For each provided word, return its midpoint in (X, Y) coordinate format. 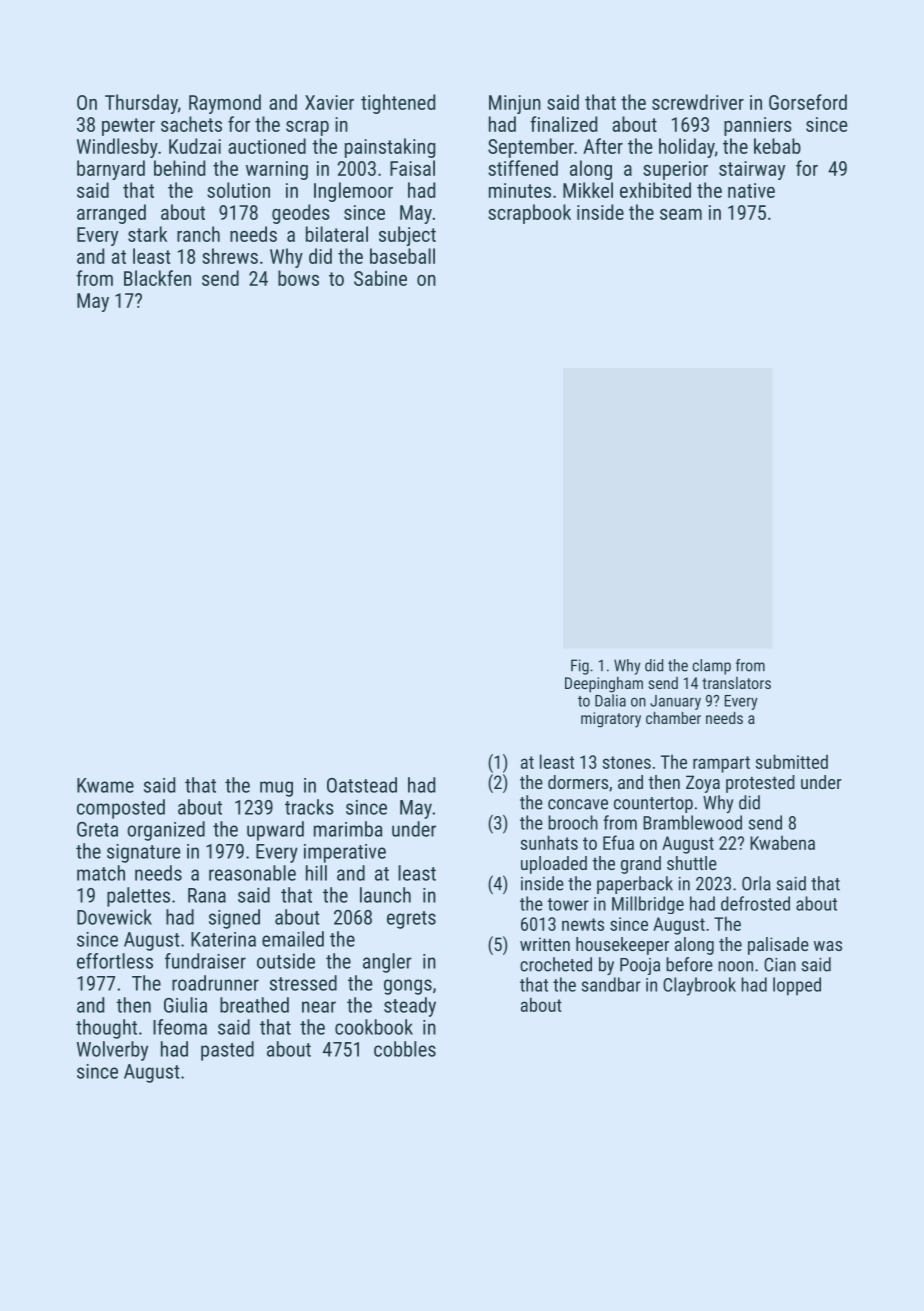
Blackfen (157, 278)
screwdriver (698, 102)
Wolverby (112, 1051)
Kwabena (782, 842)
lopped (797, 986)
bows (298, 278)
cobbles (405, 1049)
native (751, 190)
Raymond (225, 104)
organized (166, 831)
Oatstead (362, 785)
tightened (398, 104)
